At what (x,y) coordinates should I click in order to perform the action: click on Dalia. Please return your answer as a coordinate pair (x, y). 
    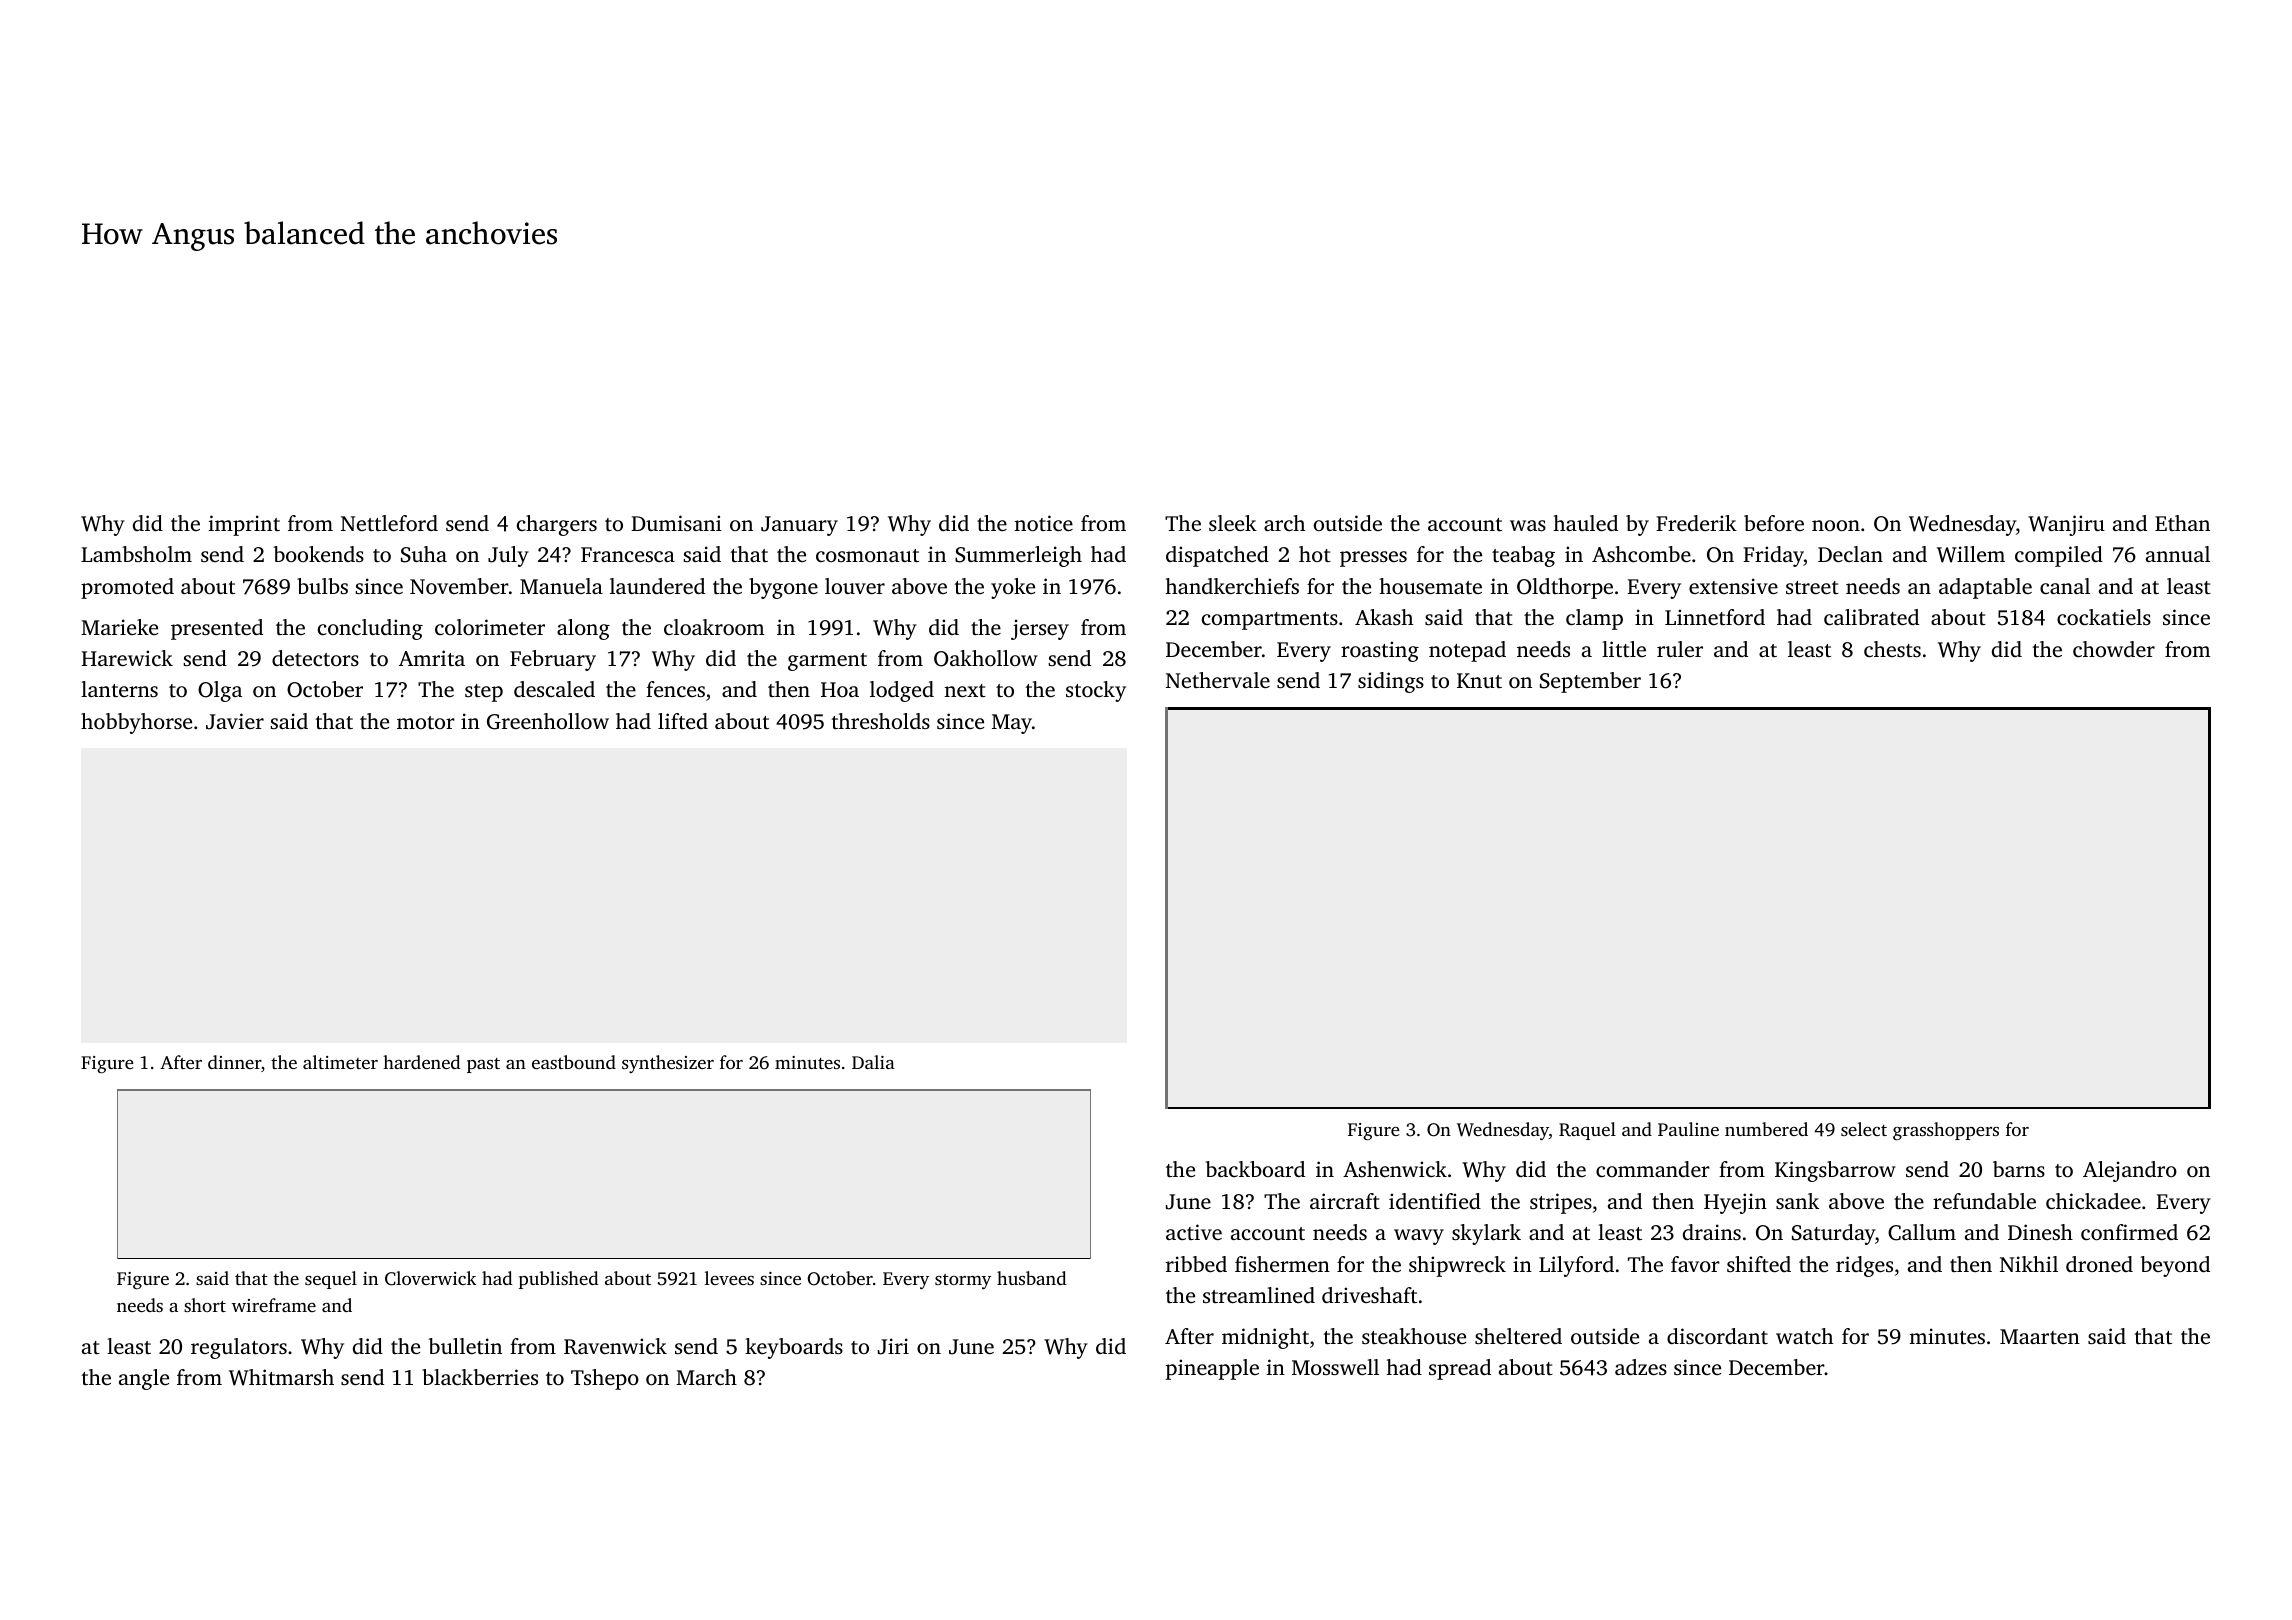
    Looking at the image, I should click on (873, 1062).
